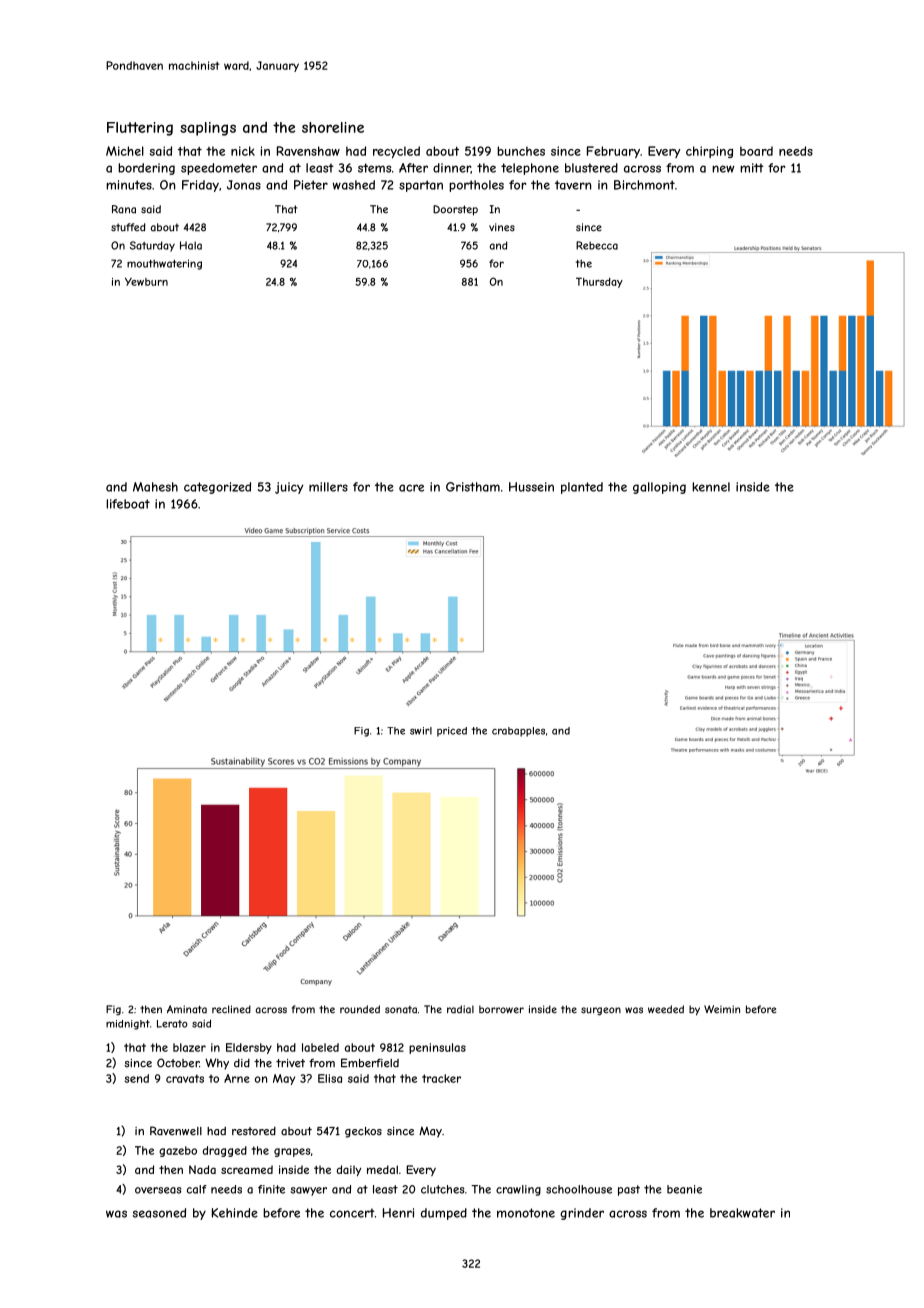  Describe the element at coordinates (709, 152) in the document. I see `chirping` at that location.
